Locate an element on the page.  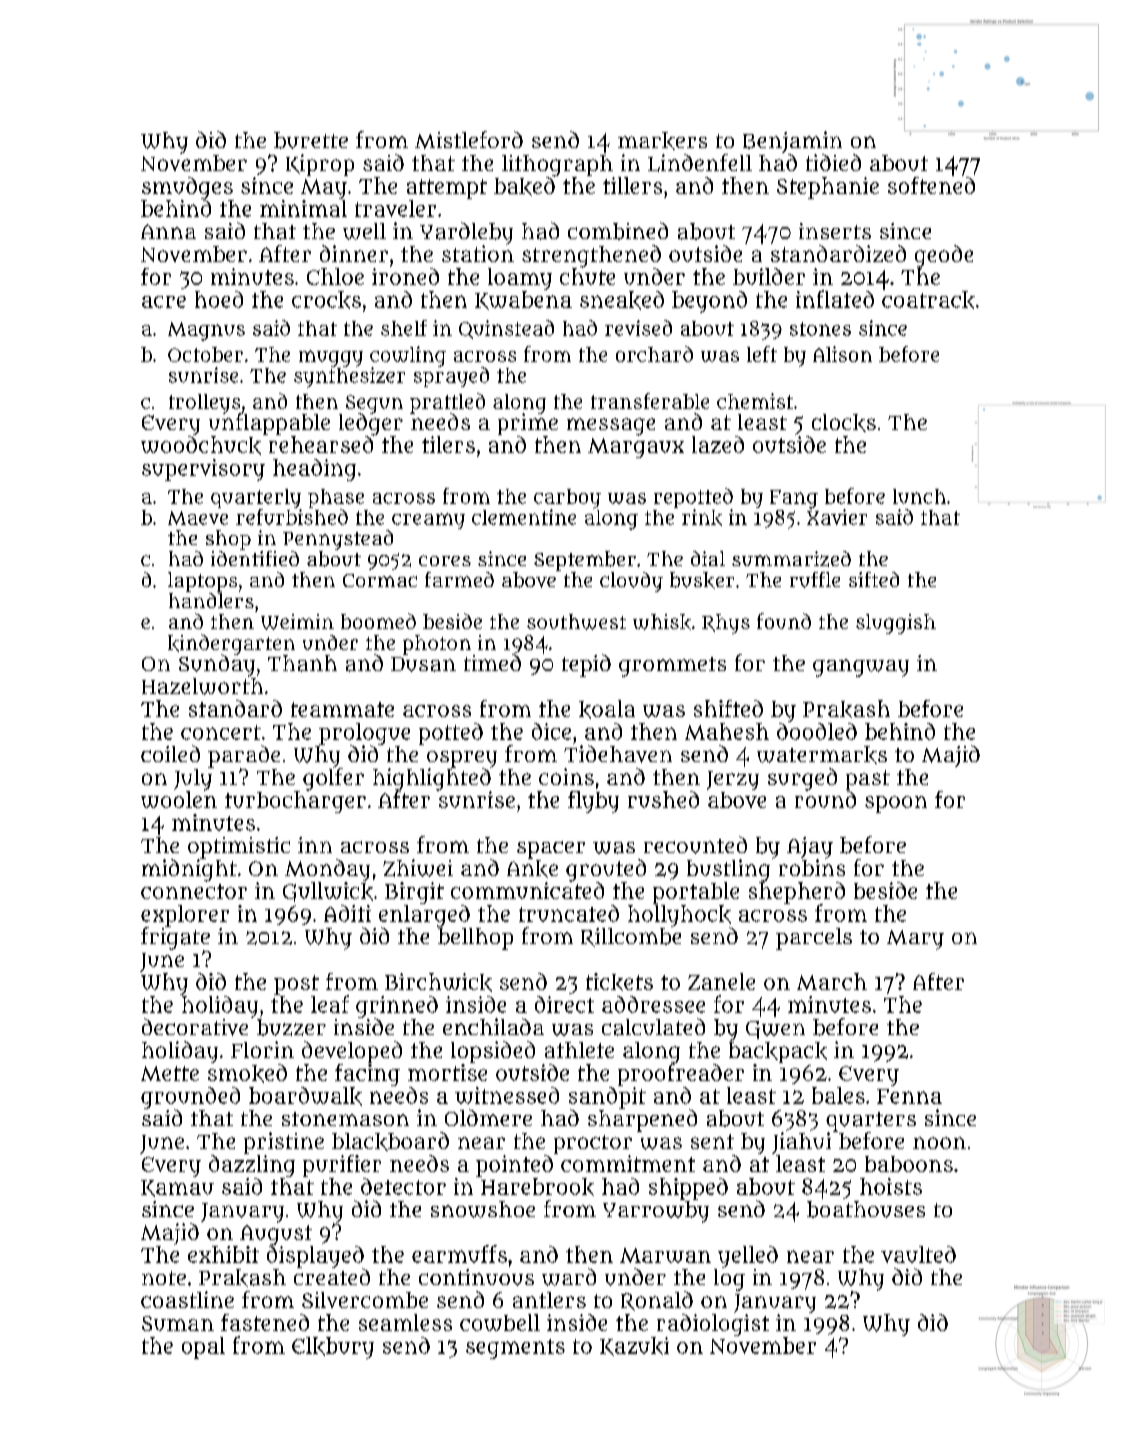
smudges is located at coordinates (187, 188).
